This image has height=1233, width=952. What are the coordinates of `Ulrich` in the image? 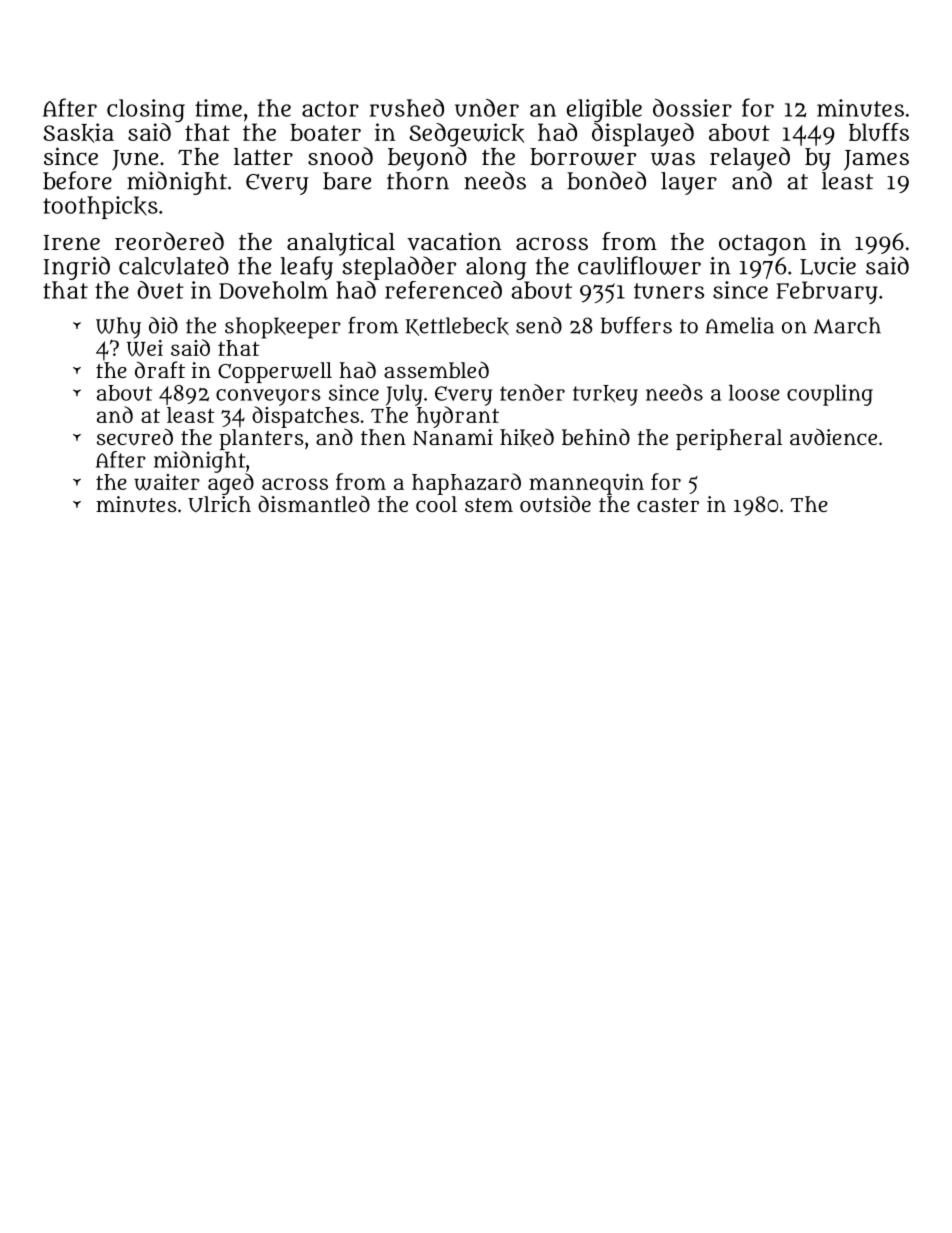 It's located at (219, 504).
